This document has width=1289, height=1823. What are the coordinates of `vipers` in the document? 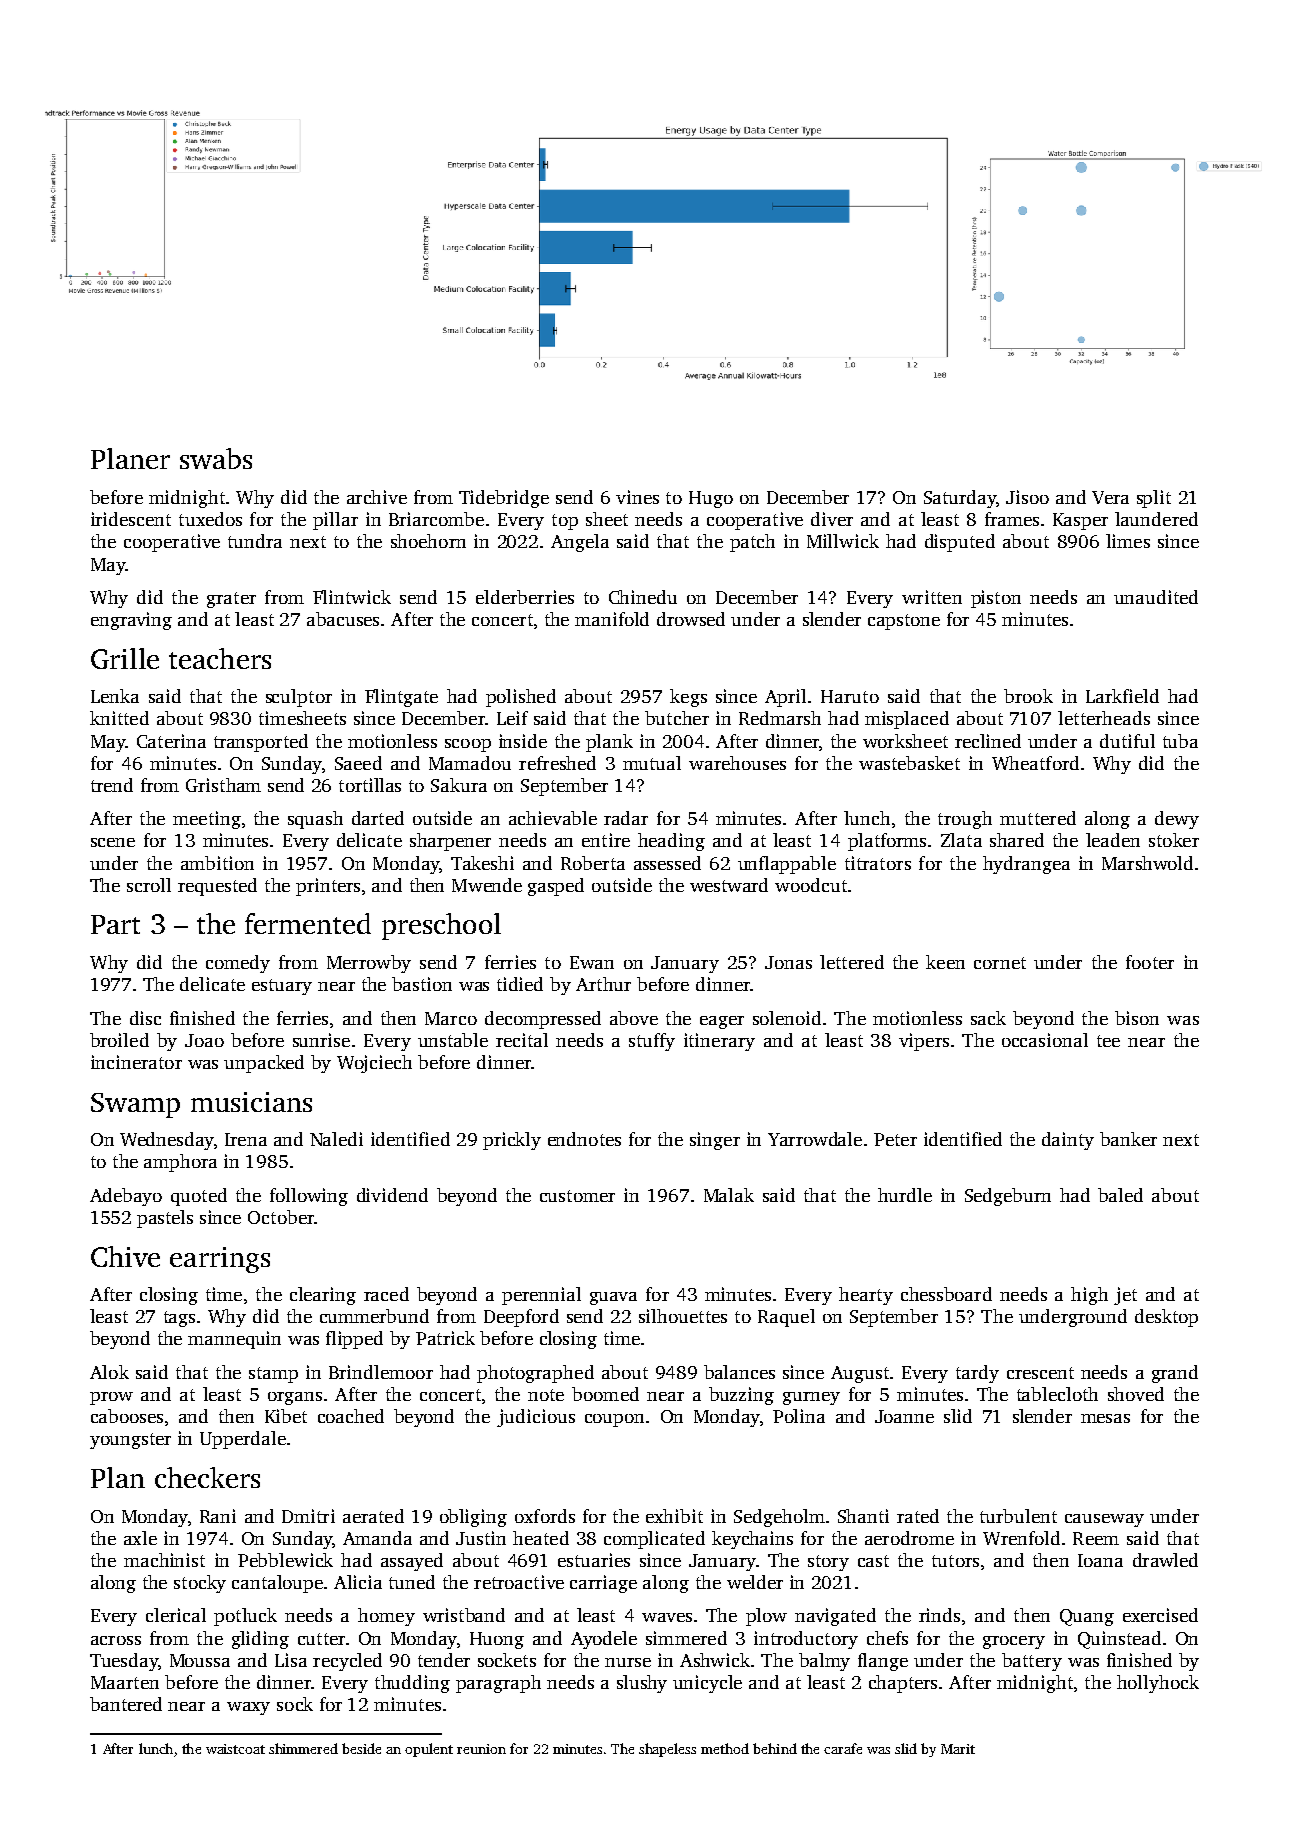 It's located at (924, 1042).
